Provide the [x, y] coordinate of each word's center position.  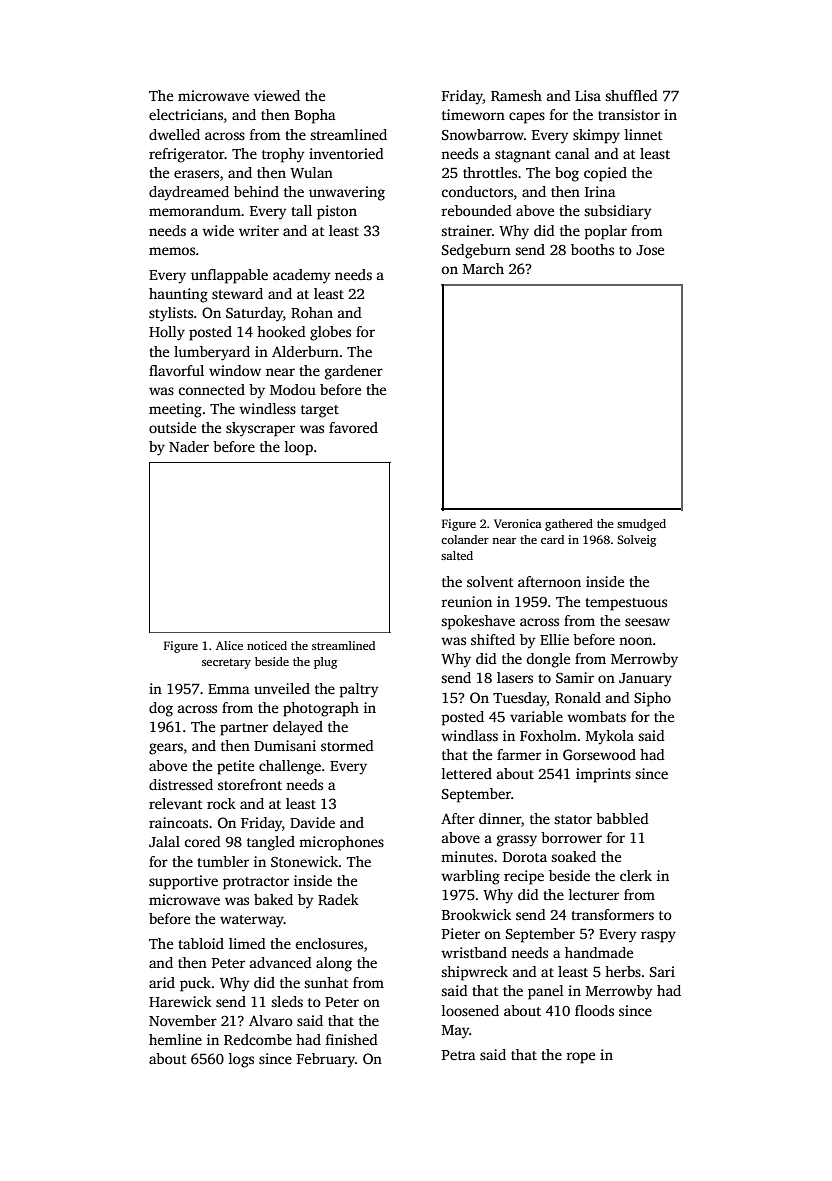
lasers [515, 677]
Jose [650, 250]
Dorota [525, 857]
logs [241, 1060]
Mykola [610, 737]
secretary [226, 664]
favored [353, 427]
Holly [167, 333]
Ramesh [516, 95]
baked [273, 899]
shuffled [631, 95]
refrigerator [187, 155]
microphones [341, 843]
